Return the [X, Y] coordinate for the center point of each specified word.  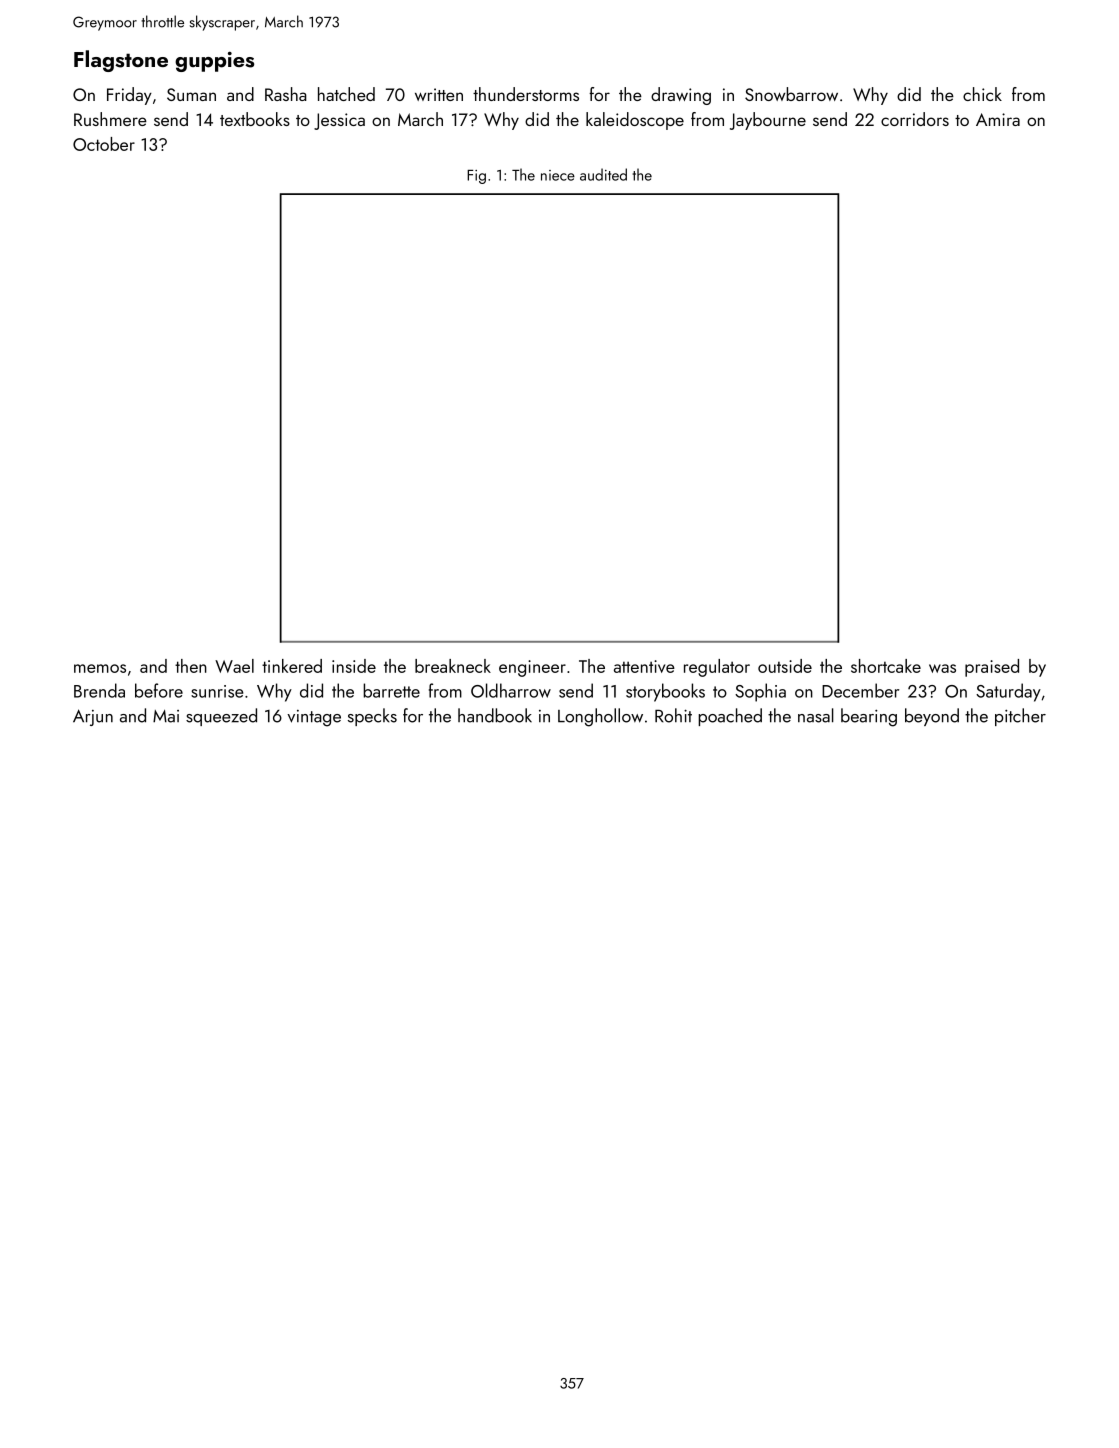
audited [603, 174]
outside [785, 666]
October [104, 144]
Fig [476, 177]
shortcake [886, 666]
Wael [234, 666]
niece [558, 175]
